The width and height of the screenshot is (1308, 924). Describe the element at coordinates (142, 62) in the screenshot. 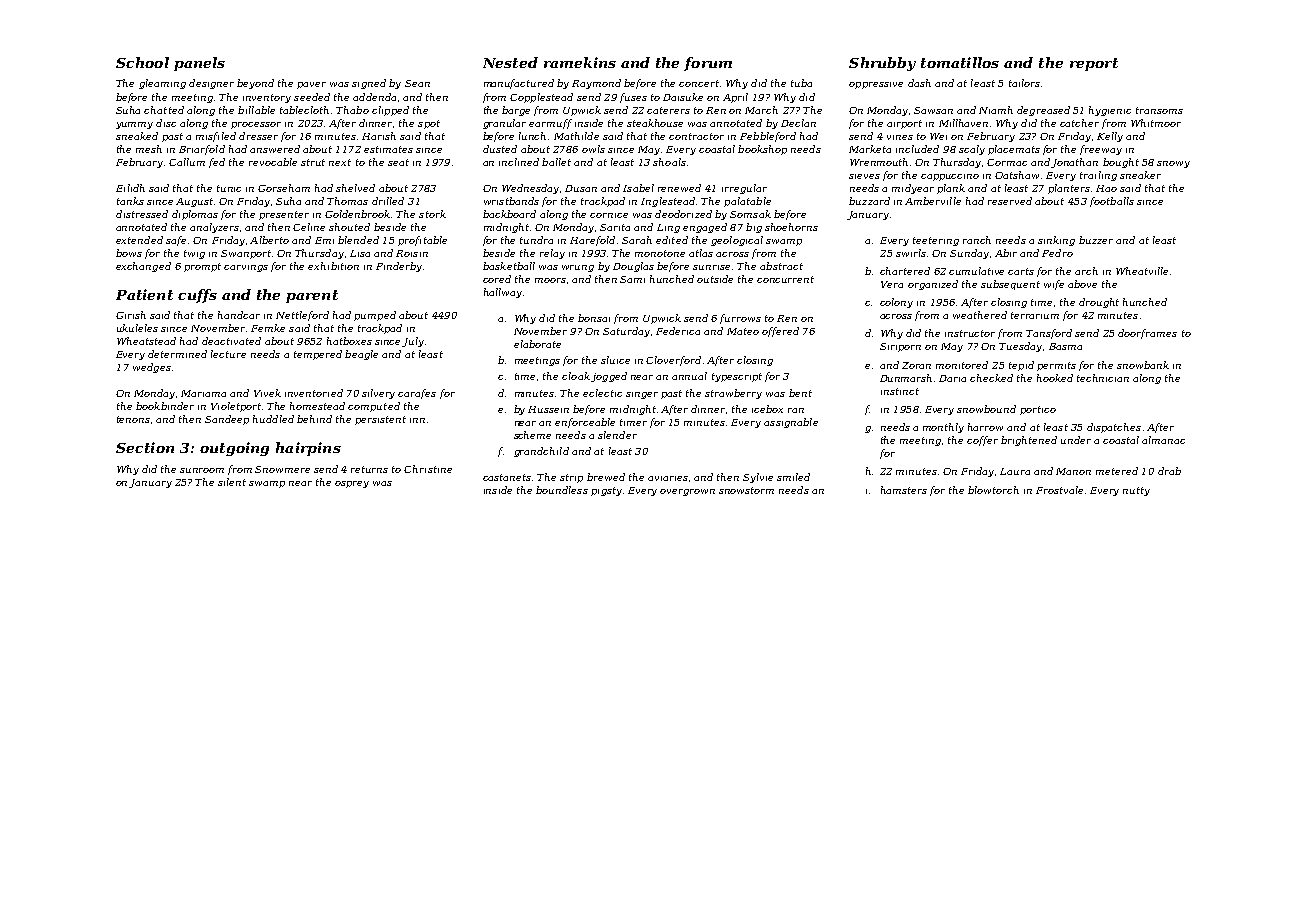

I see `School` at that location.
